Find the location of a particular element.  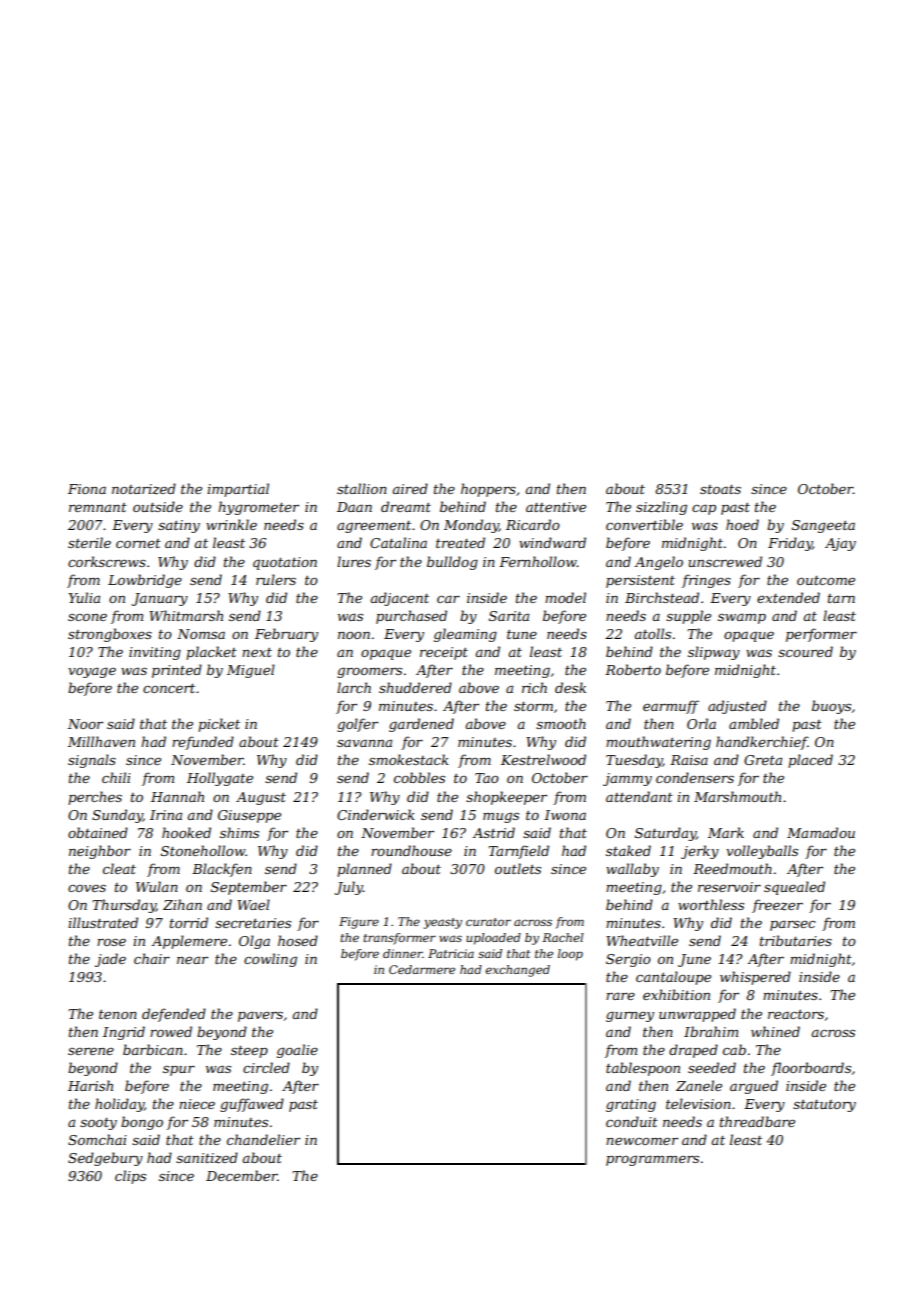

groomers is located at coordinates (369, 672).
